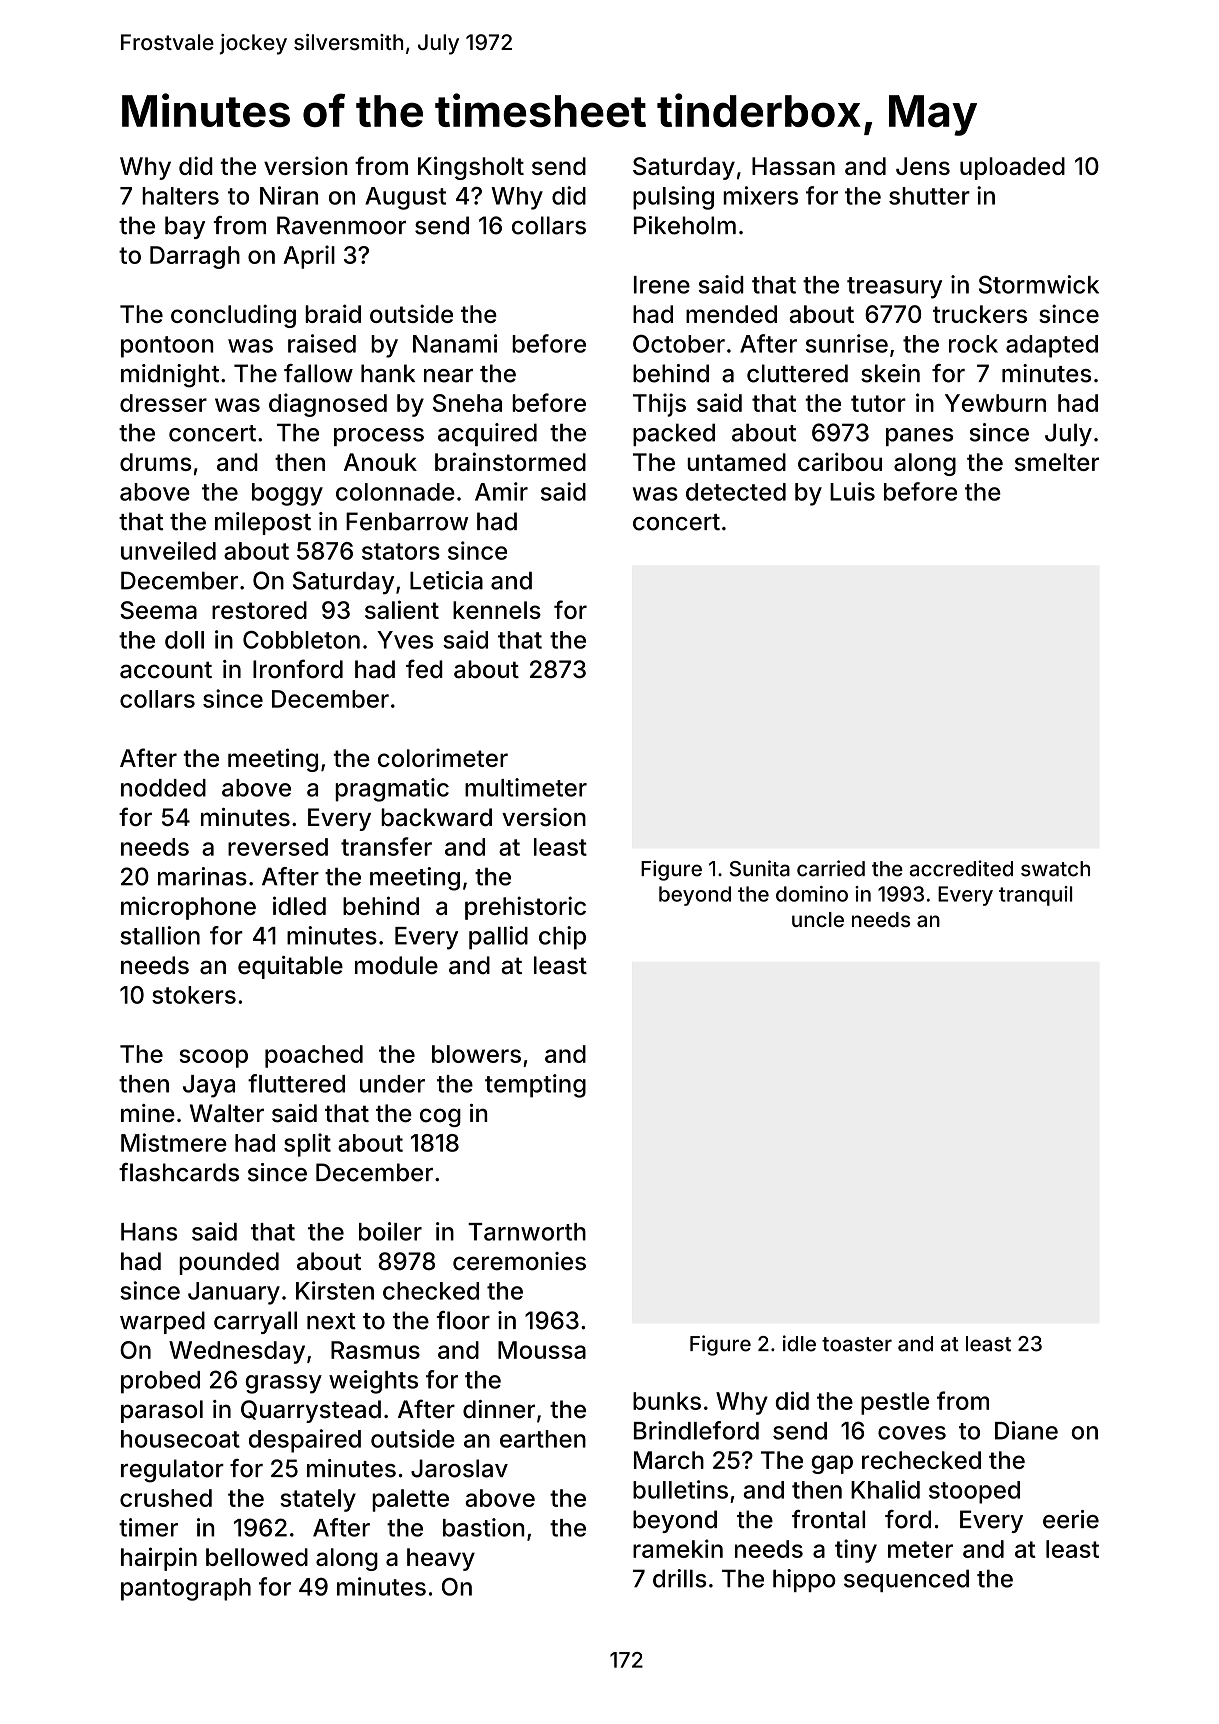  I want to click on Nanami, so click(455, 343).
